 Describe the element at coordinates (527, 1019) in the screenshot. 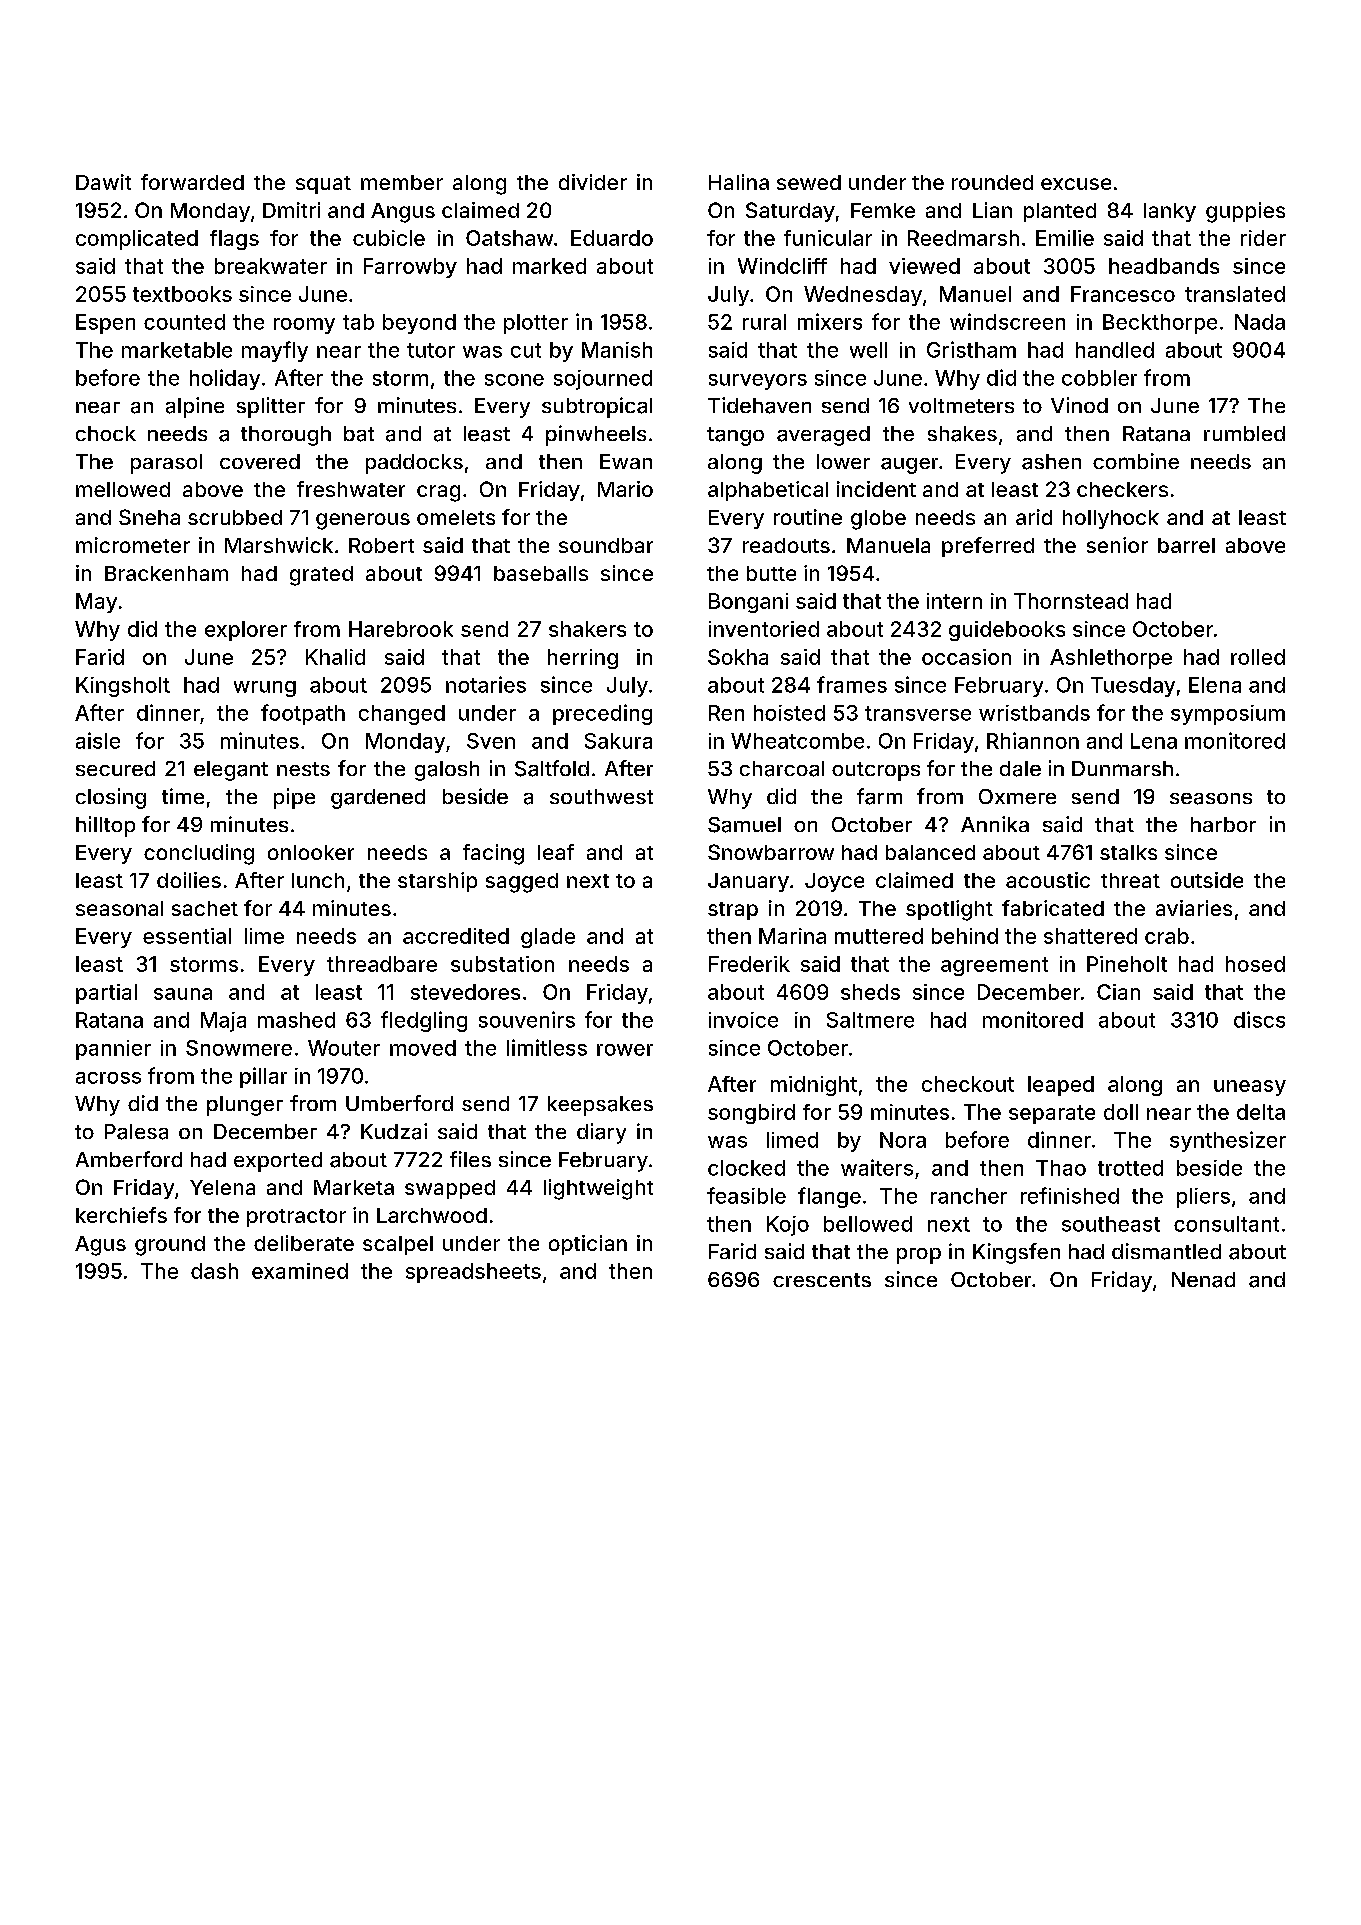

I see `souvenirs` at that location.
